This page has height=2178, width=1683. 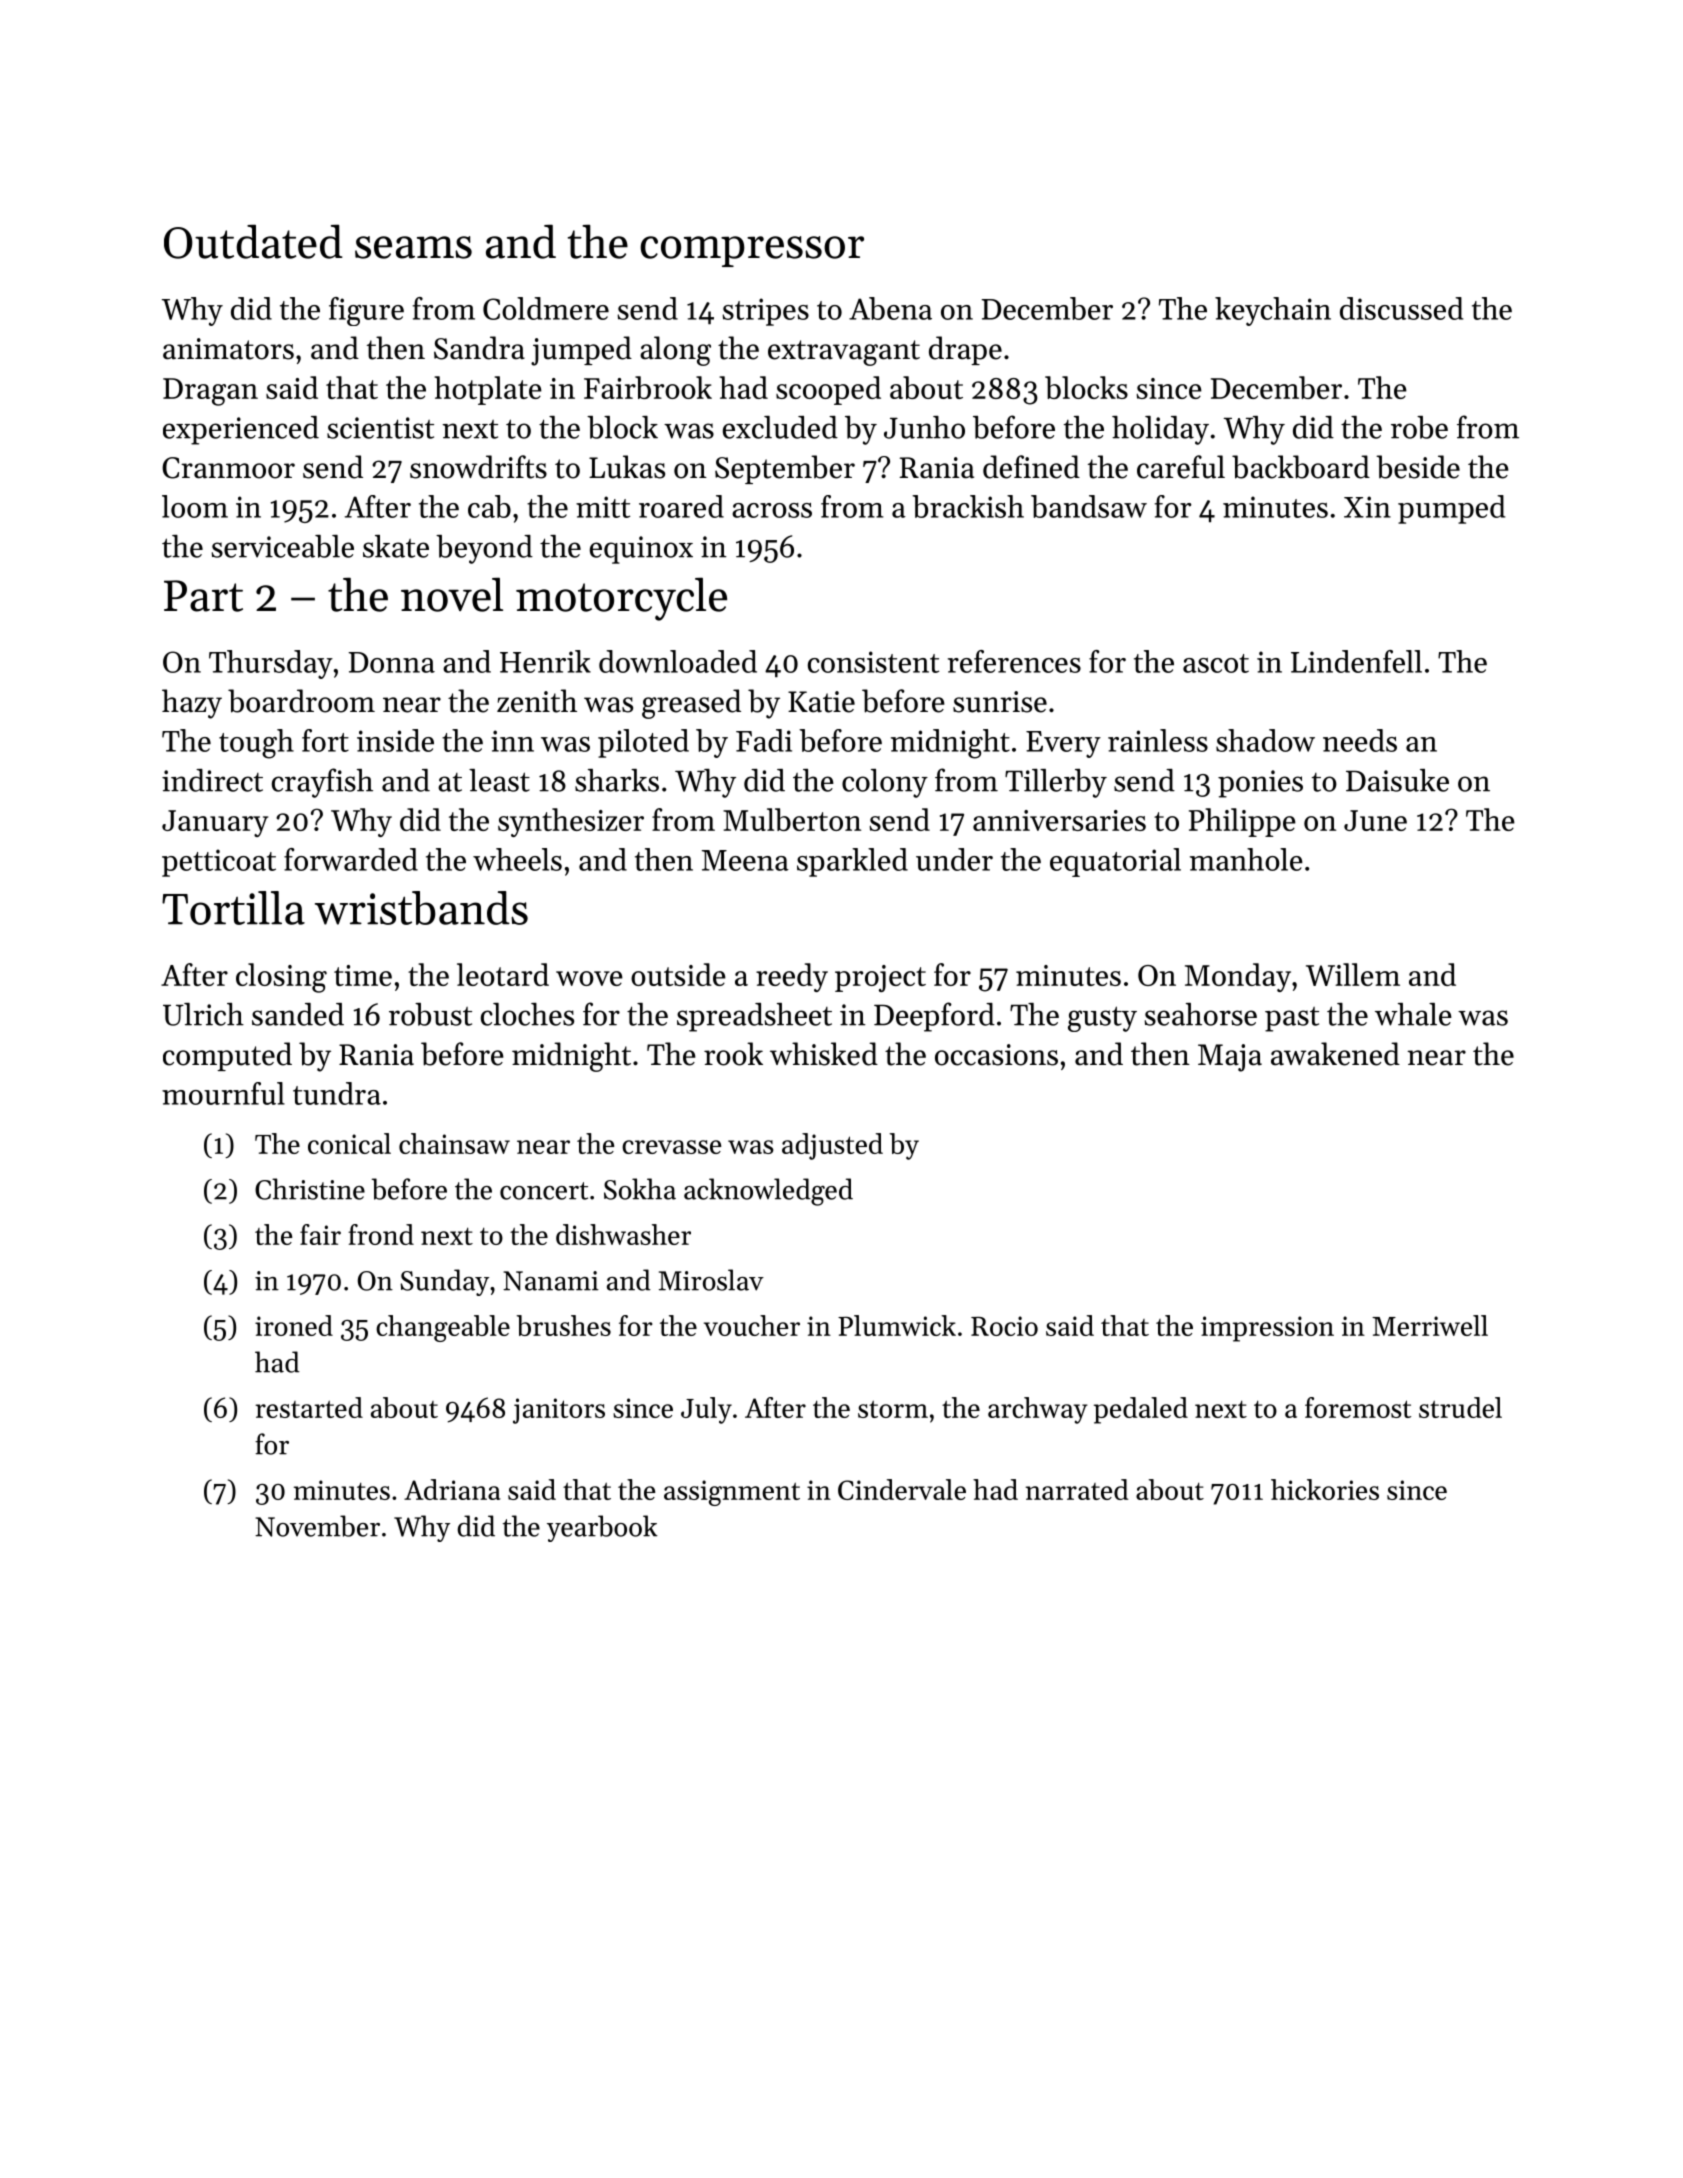 What do you see at coordinates (752, 251) in the page?
I see `compressor` at bounding box center [752, 251].
